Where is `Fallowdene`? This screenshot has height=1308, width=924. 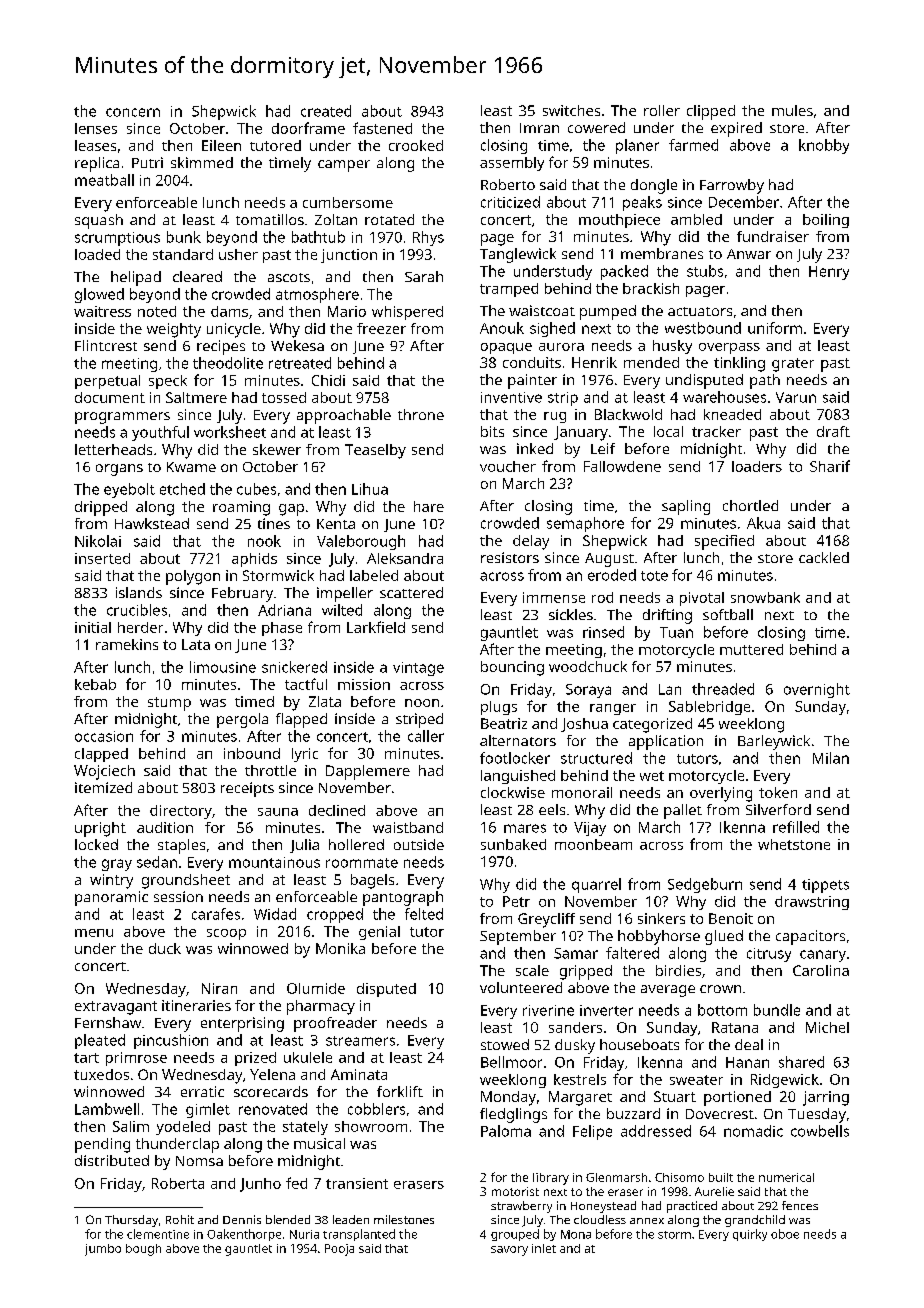 Fallowdene is located at coordinates (622, 466).
